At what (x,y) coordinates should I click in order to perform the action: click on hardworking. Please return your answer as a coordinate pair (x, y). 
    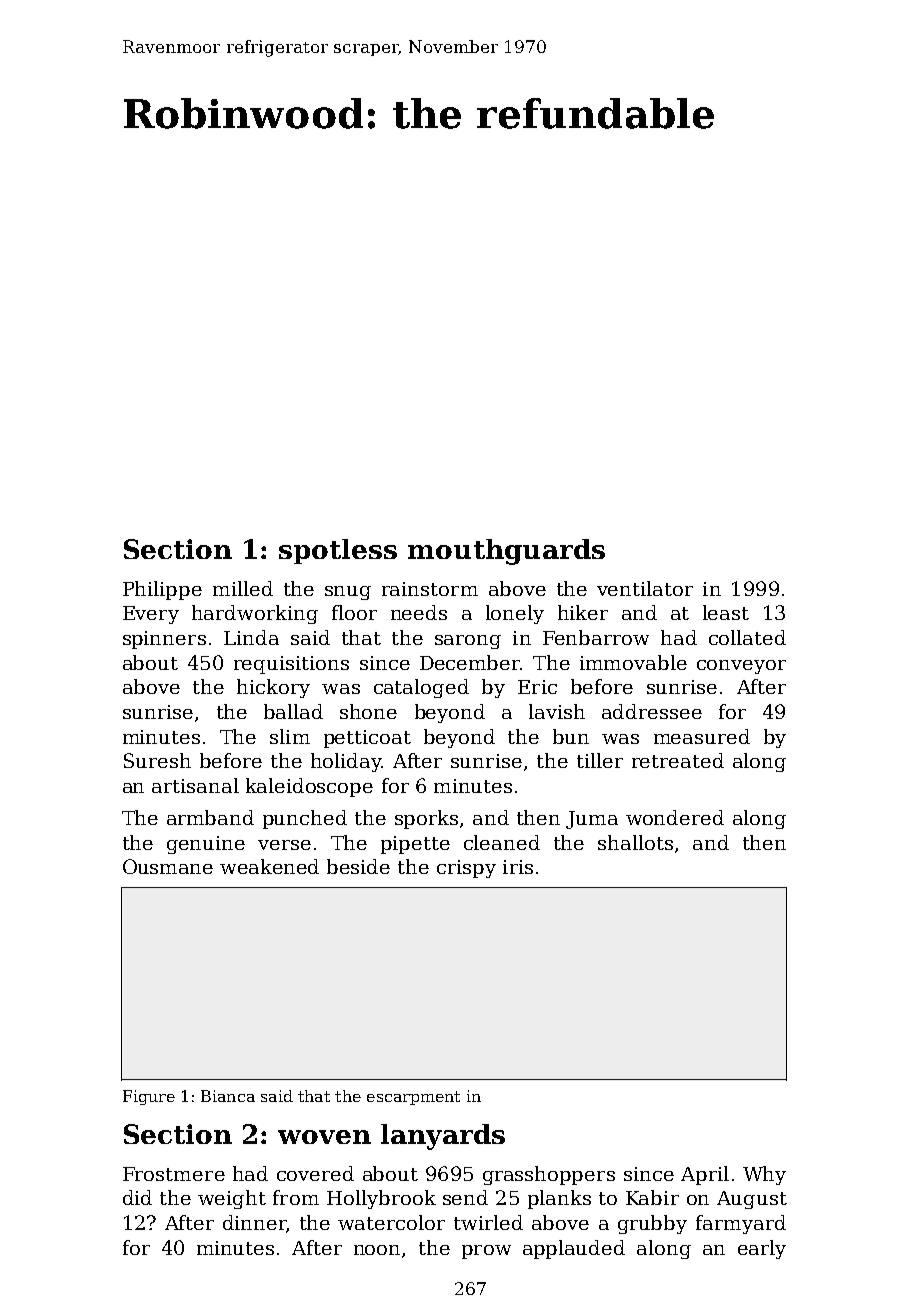
    Looking at the image, I should click on (255, 614).
